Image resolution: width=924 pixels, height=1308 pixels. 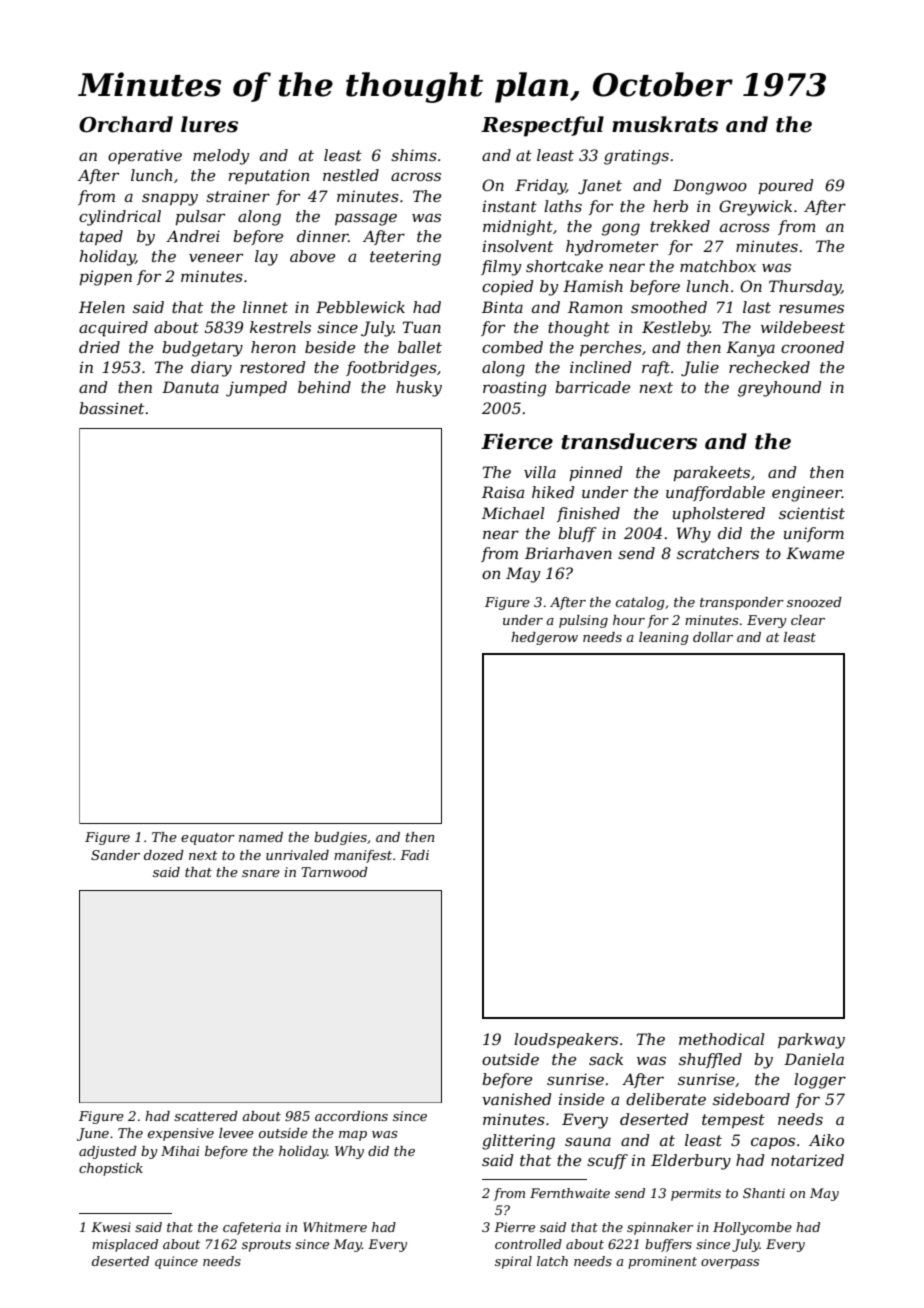 I want to click on loudspeakers, so click(x=566, y=1040).
